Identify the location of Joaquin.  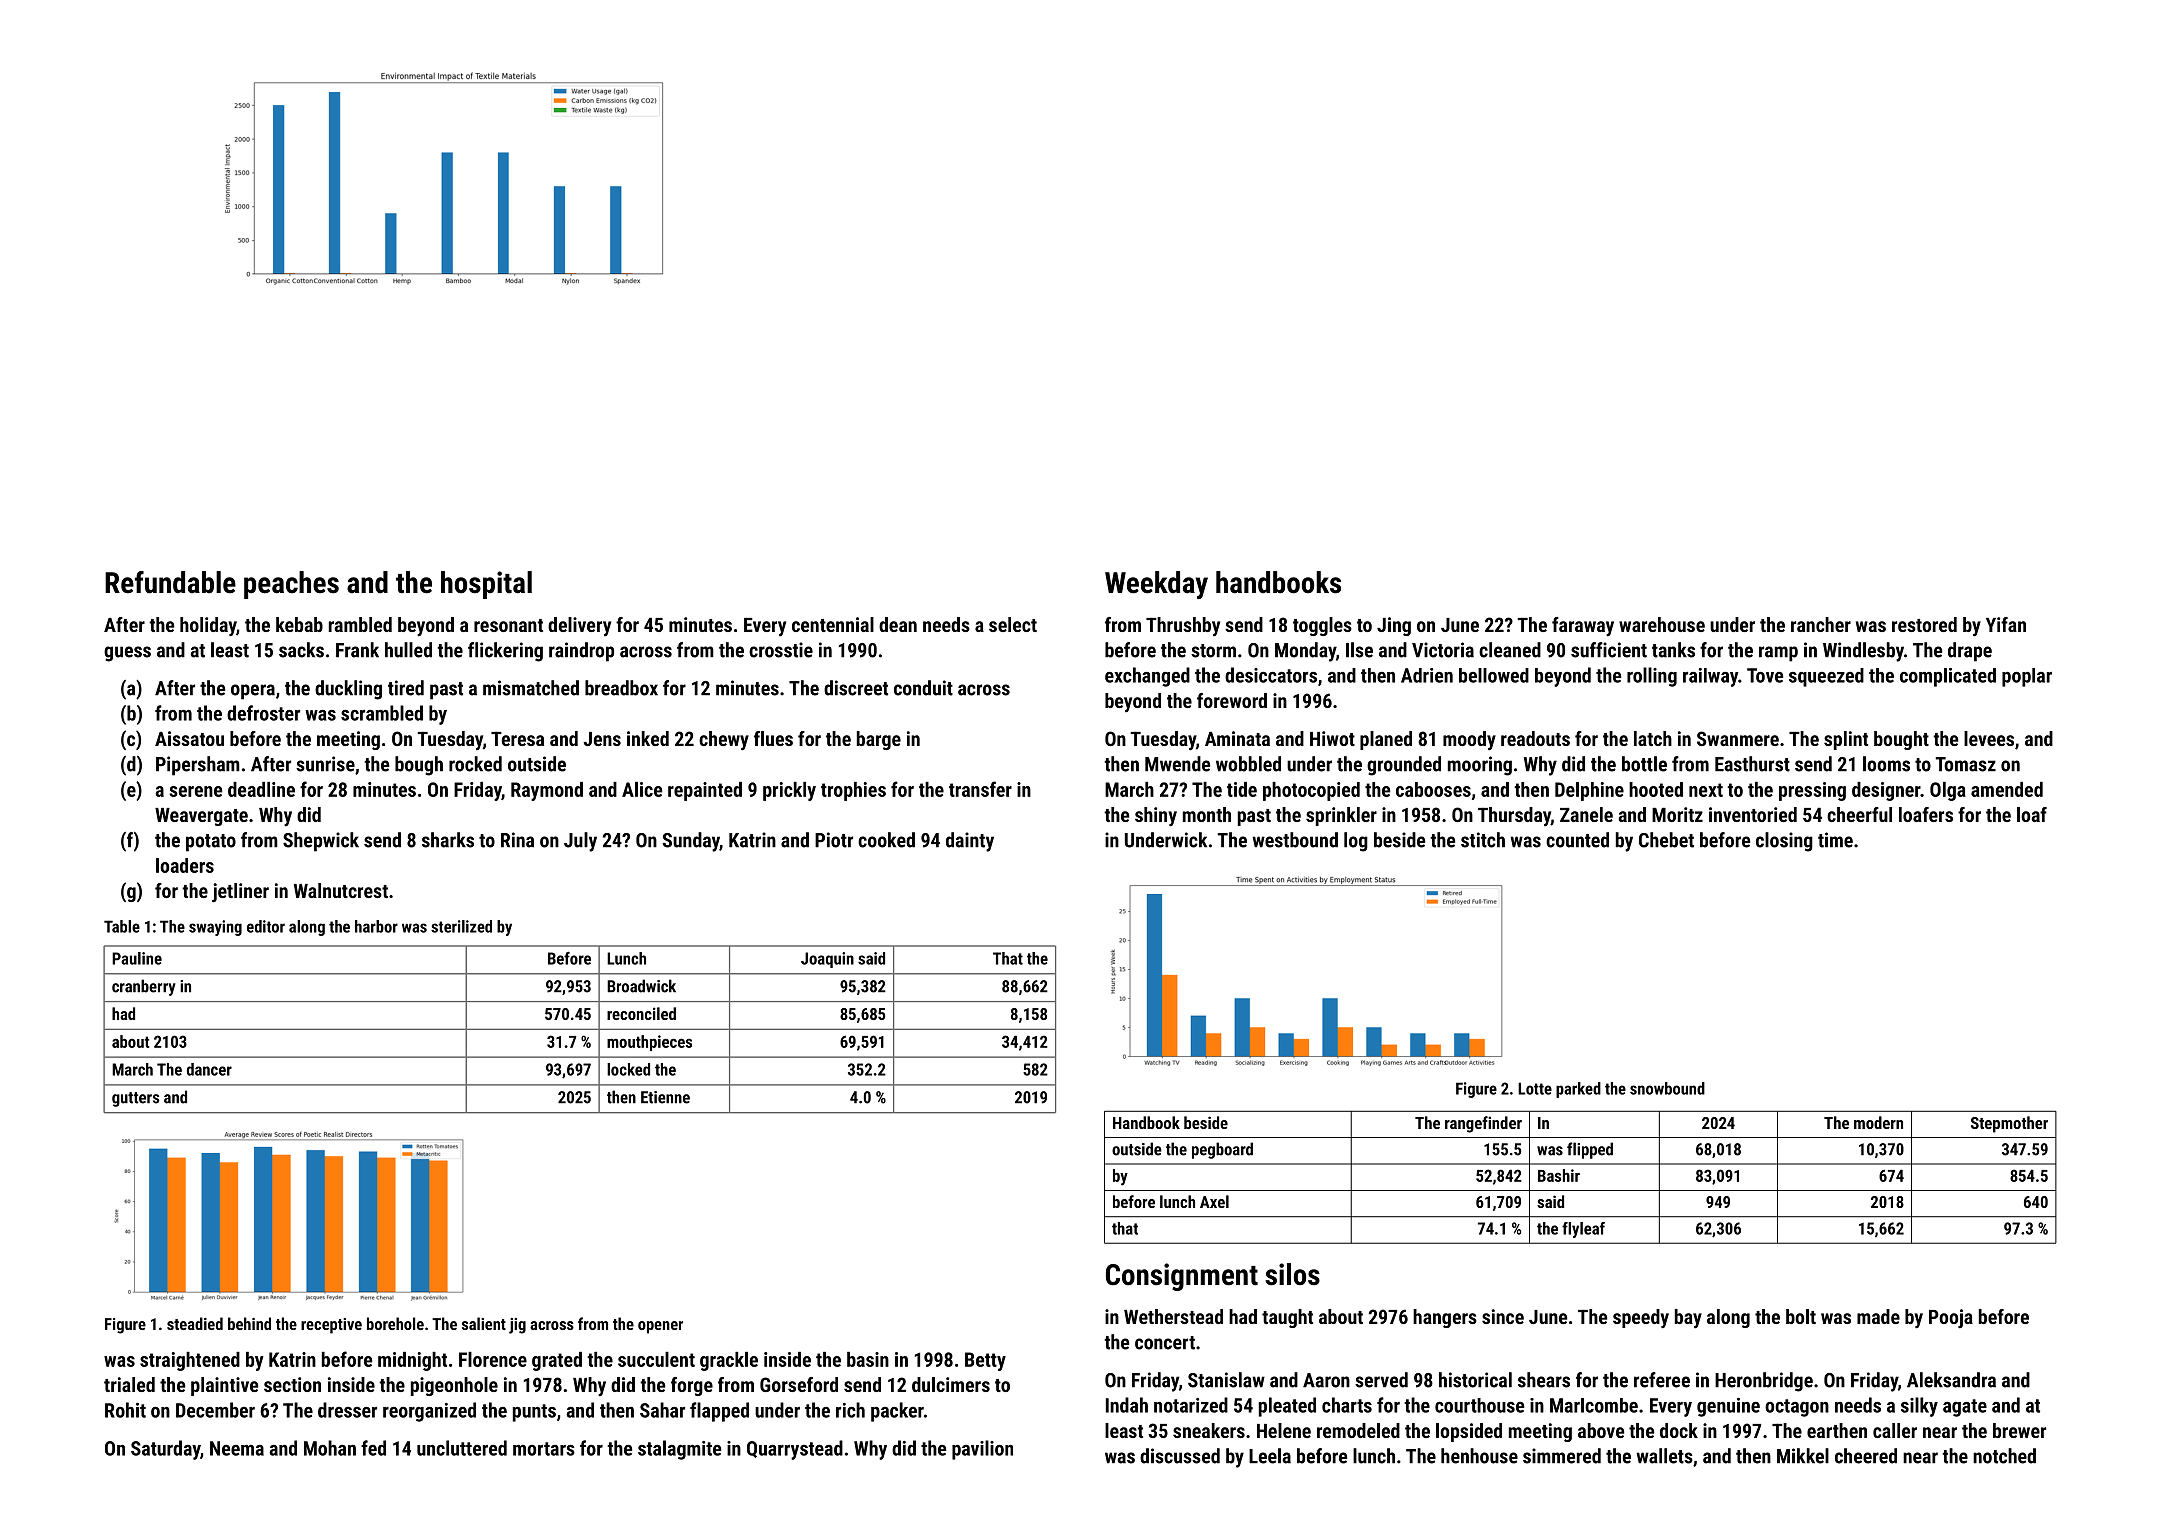
(827, 960).
